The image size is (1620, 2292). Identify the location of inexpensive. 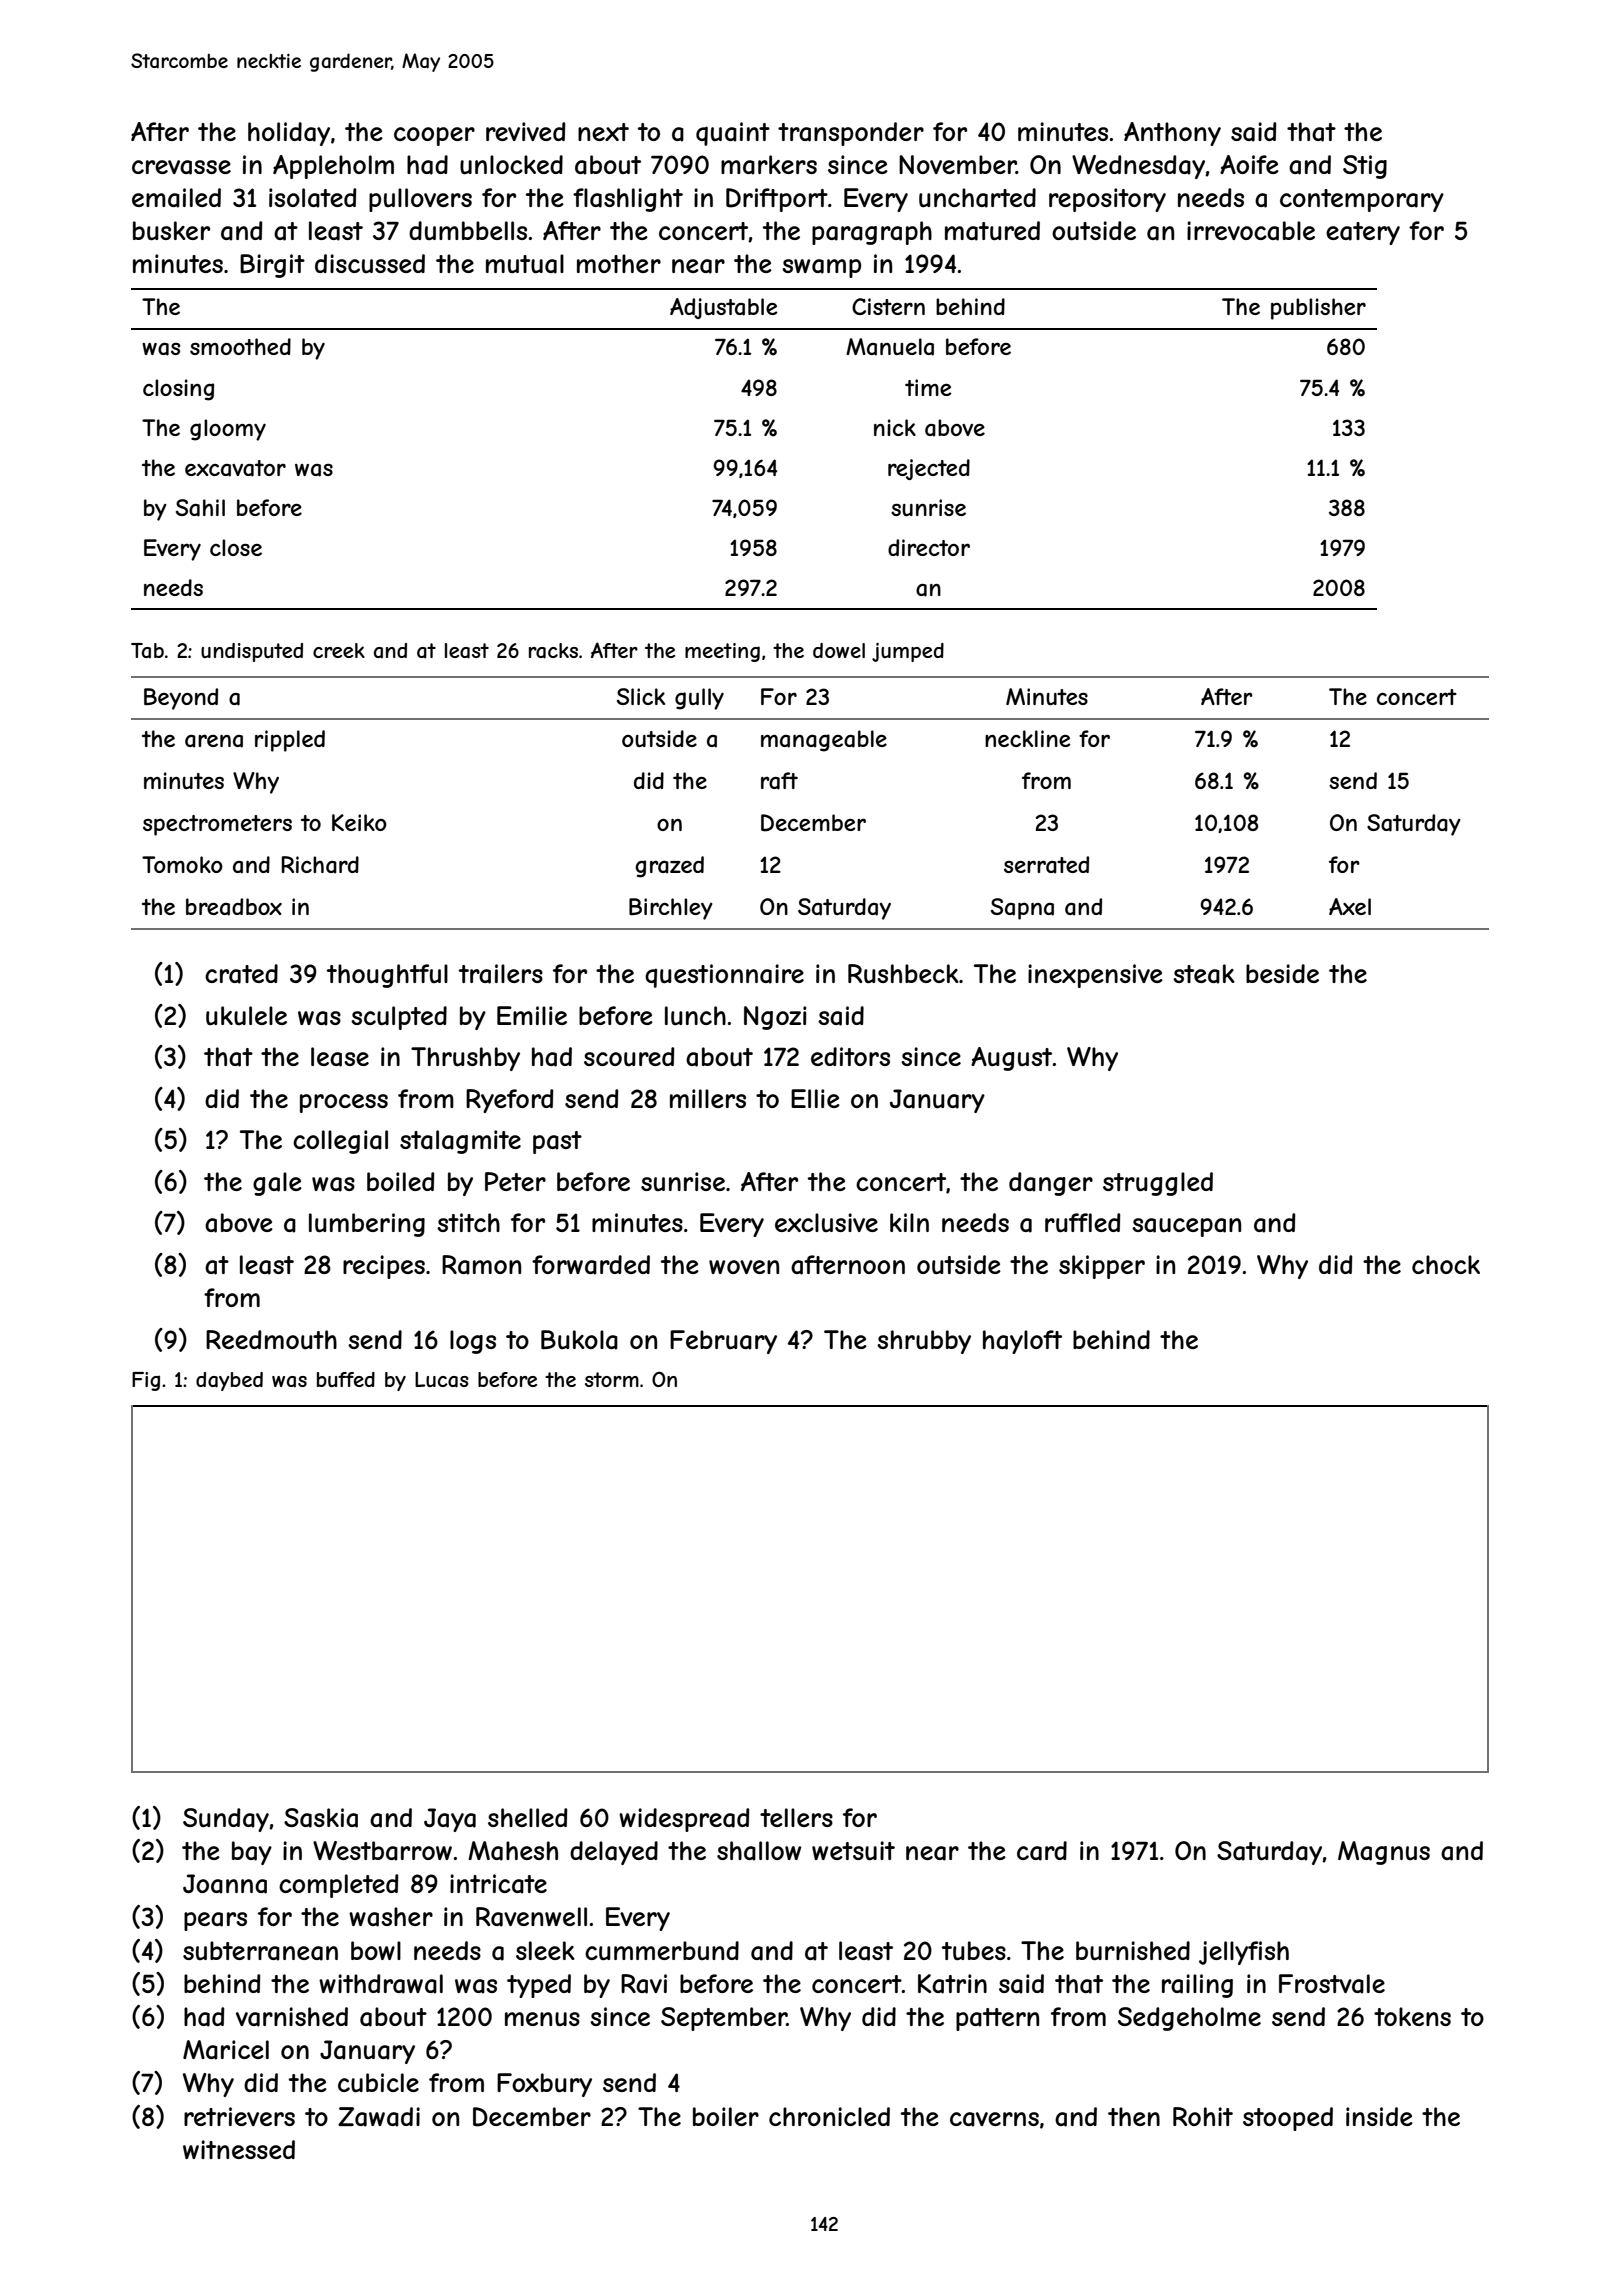
(1095, 976).
